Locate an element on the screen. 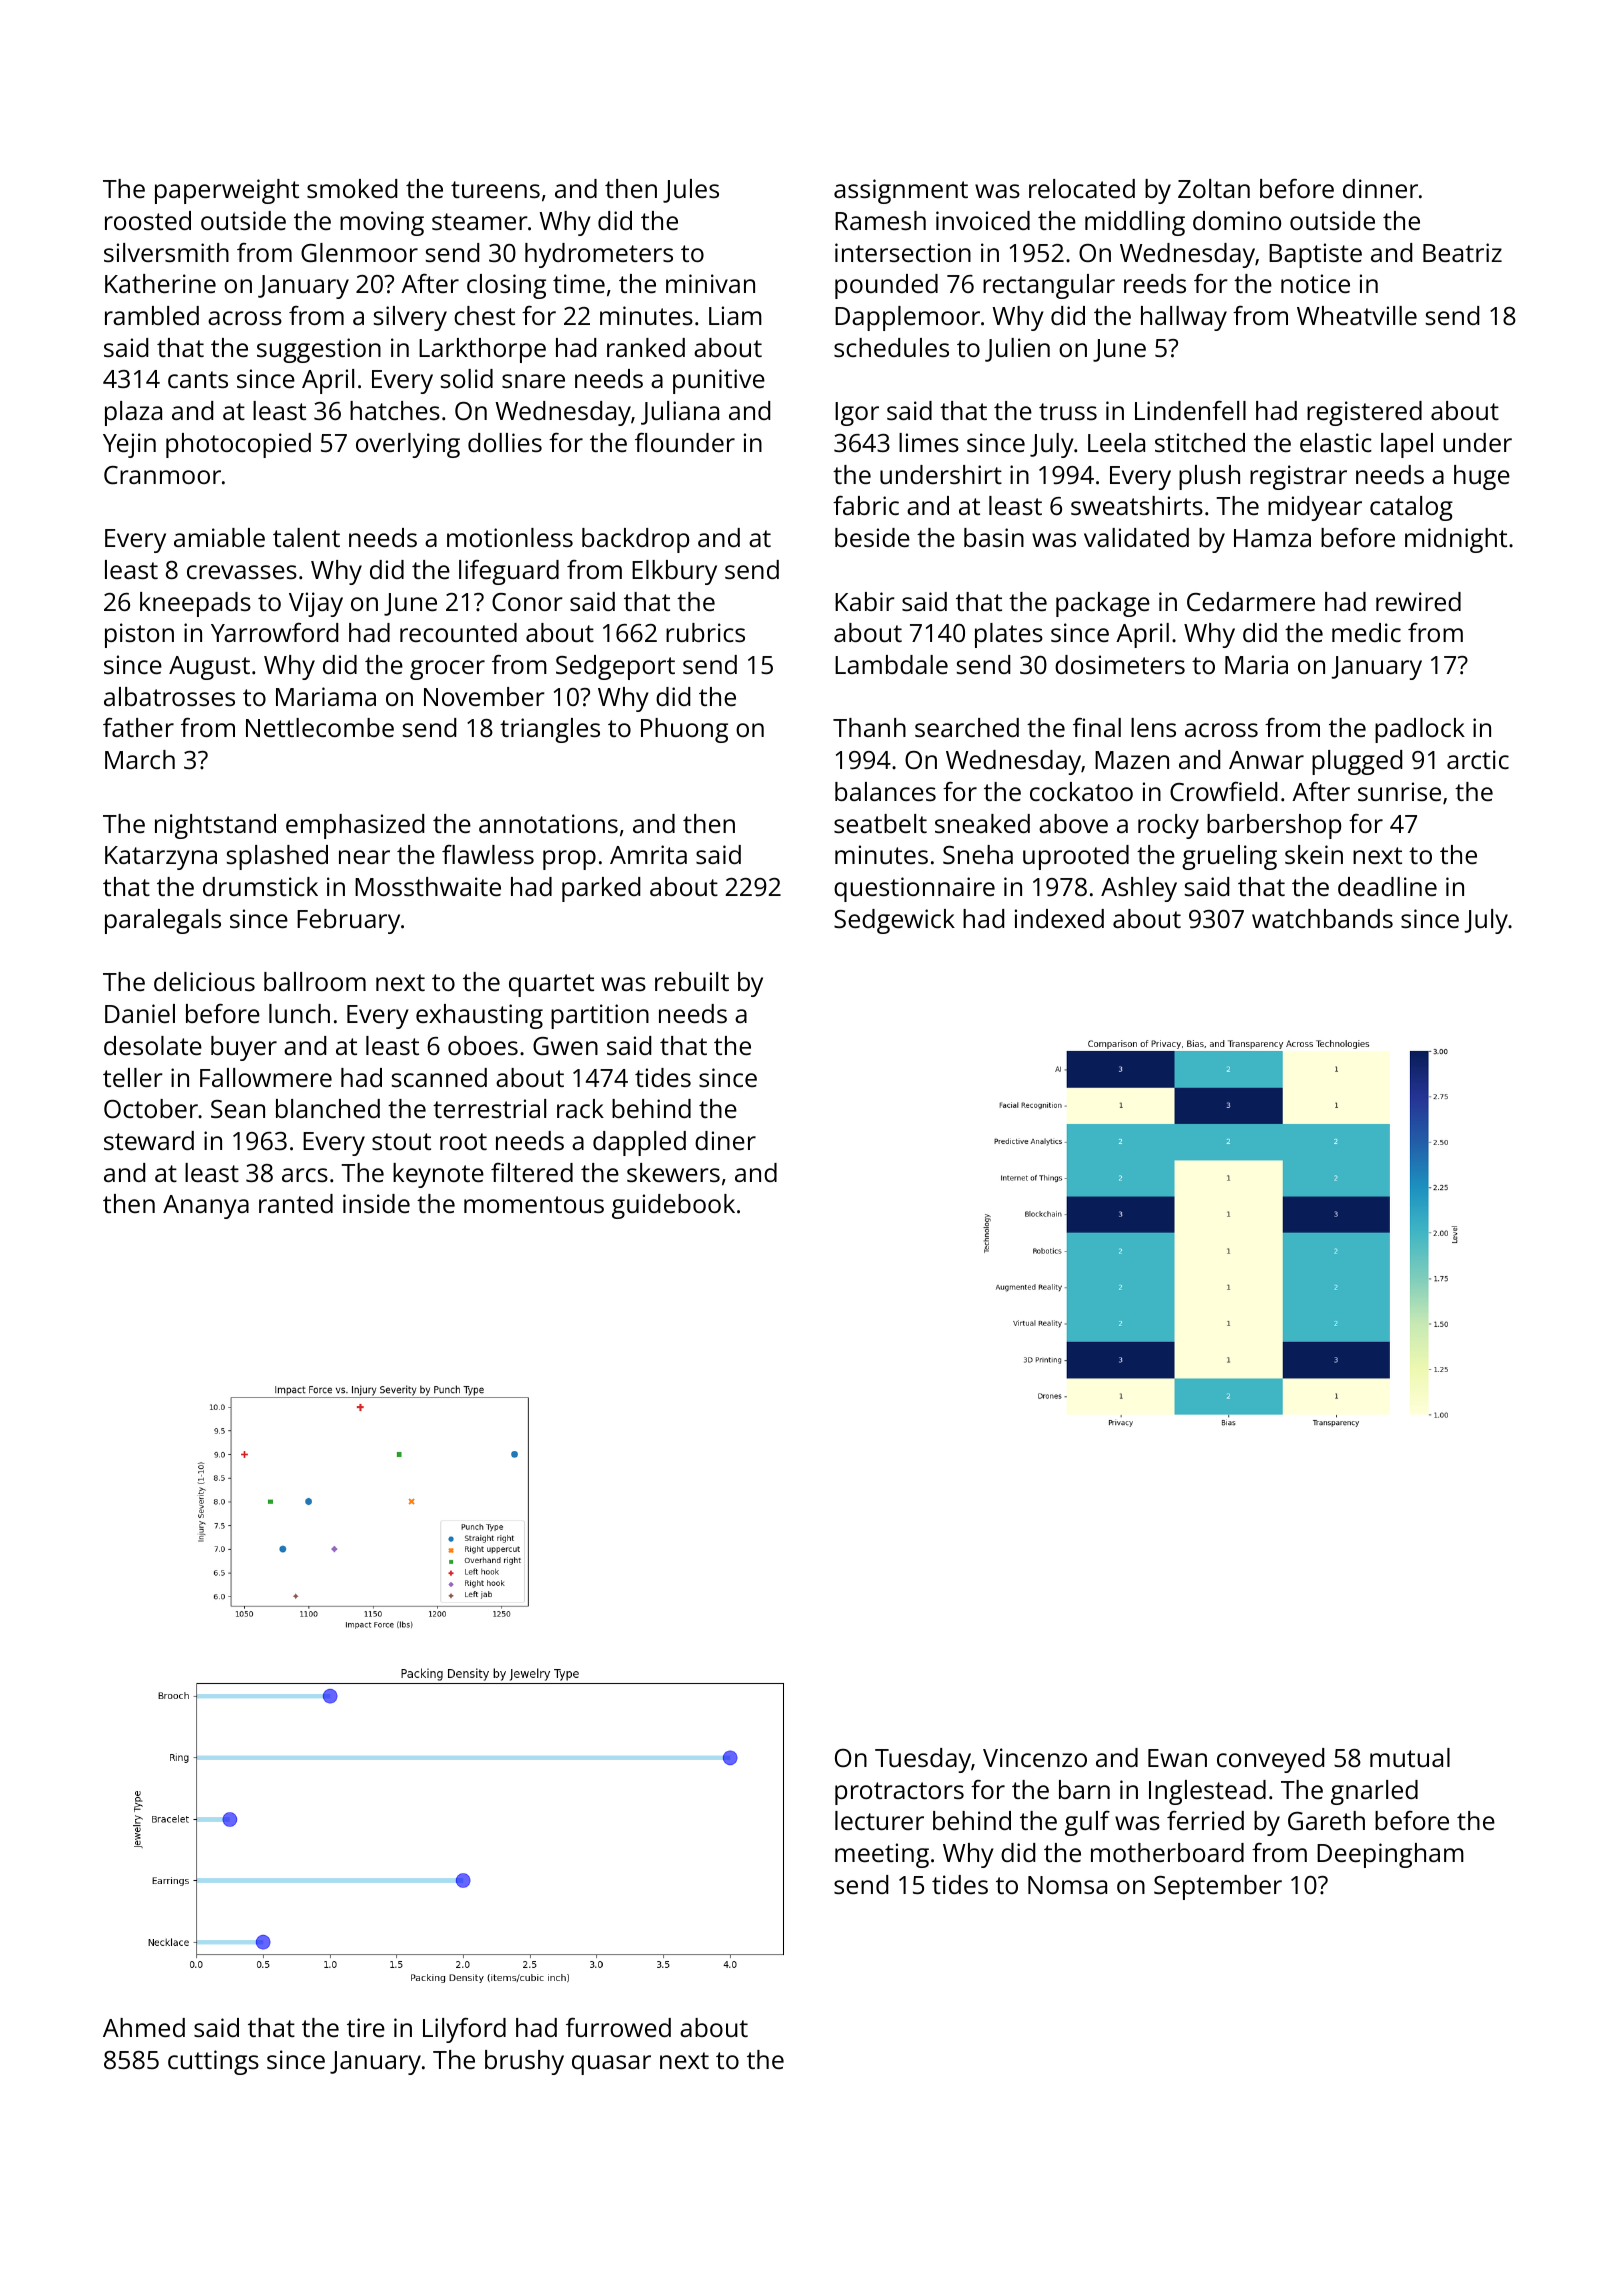 The image size is (1620, 2292). dinner is located at coordinates (1380, 188).
